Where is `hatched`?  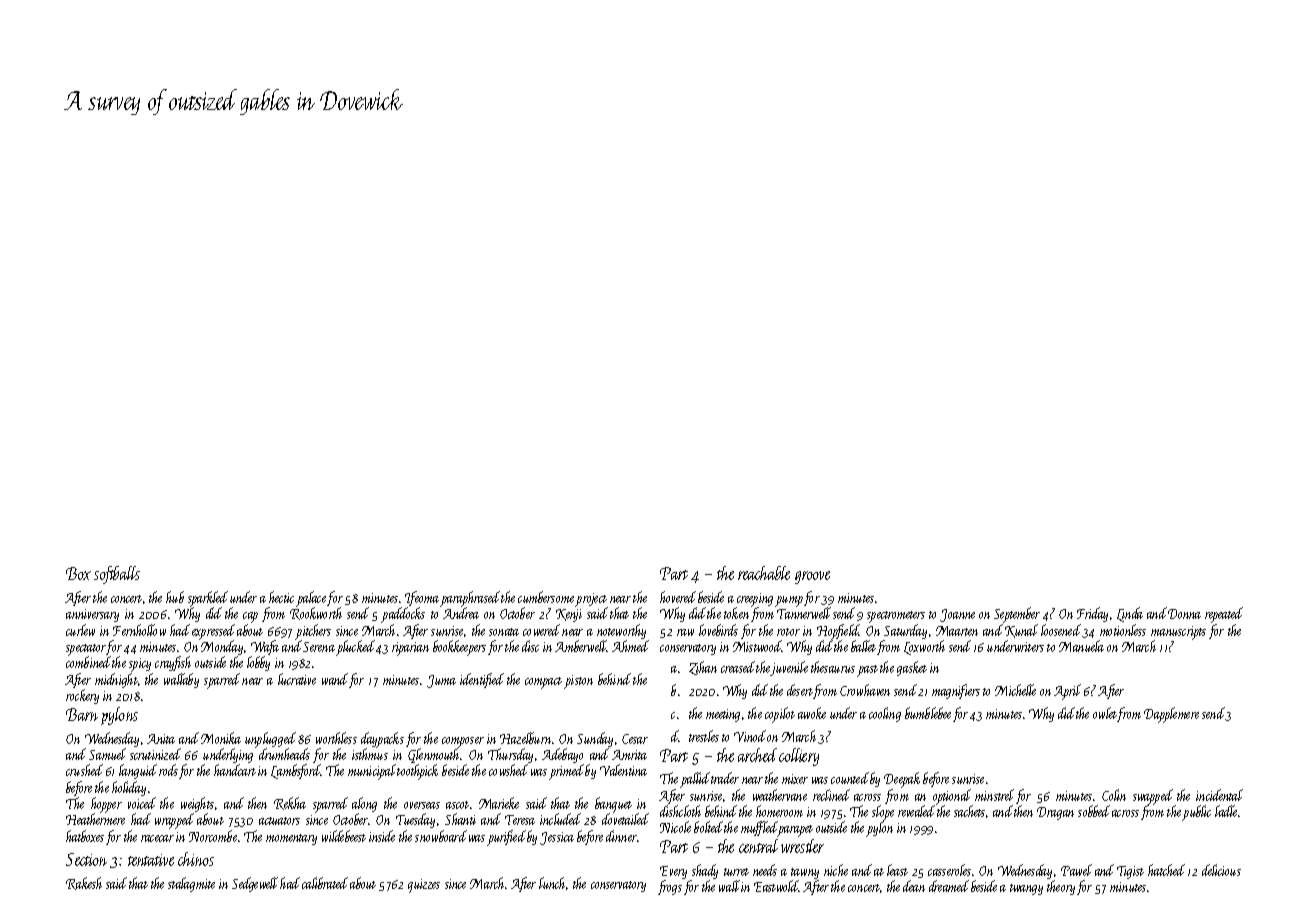
hatched is located at coordinates (1166, 870).
